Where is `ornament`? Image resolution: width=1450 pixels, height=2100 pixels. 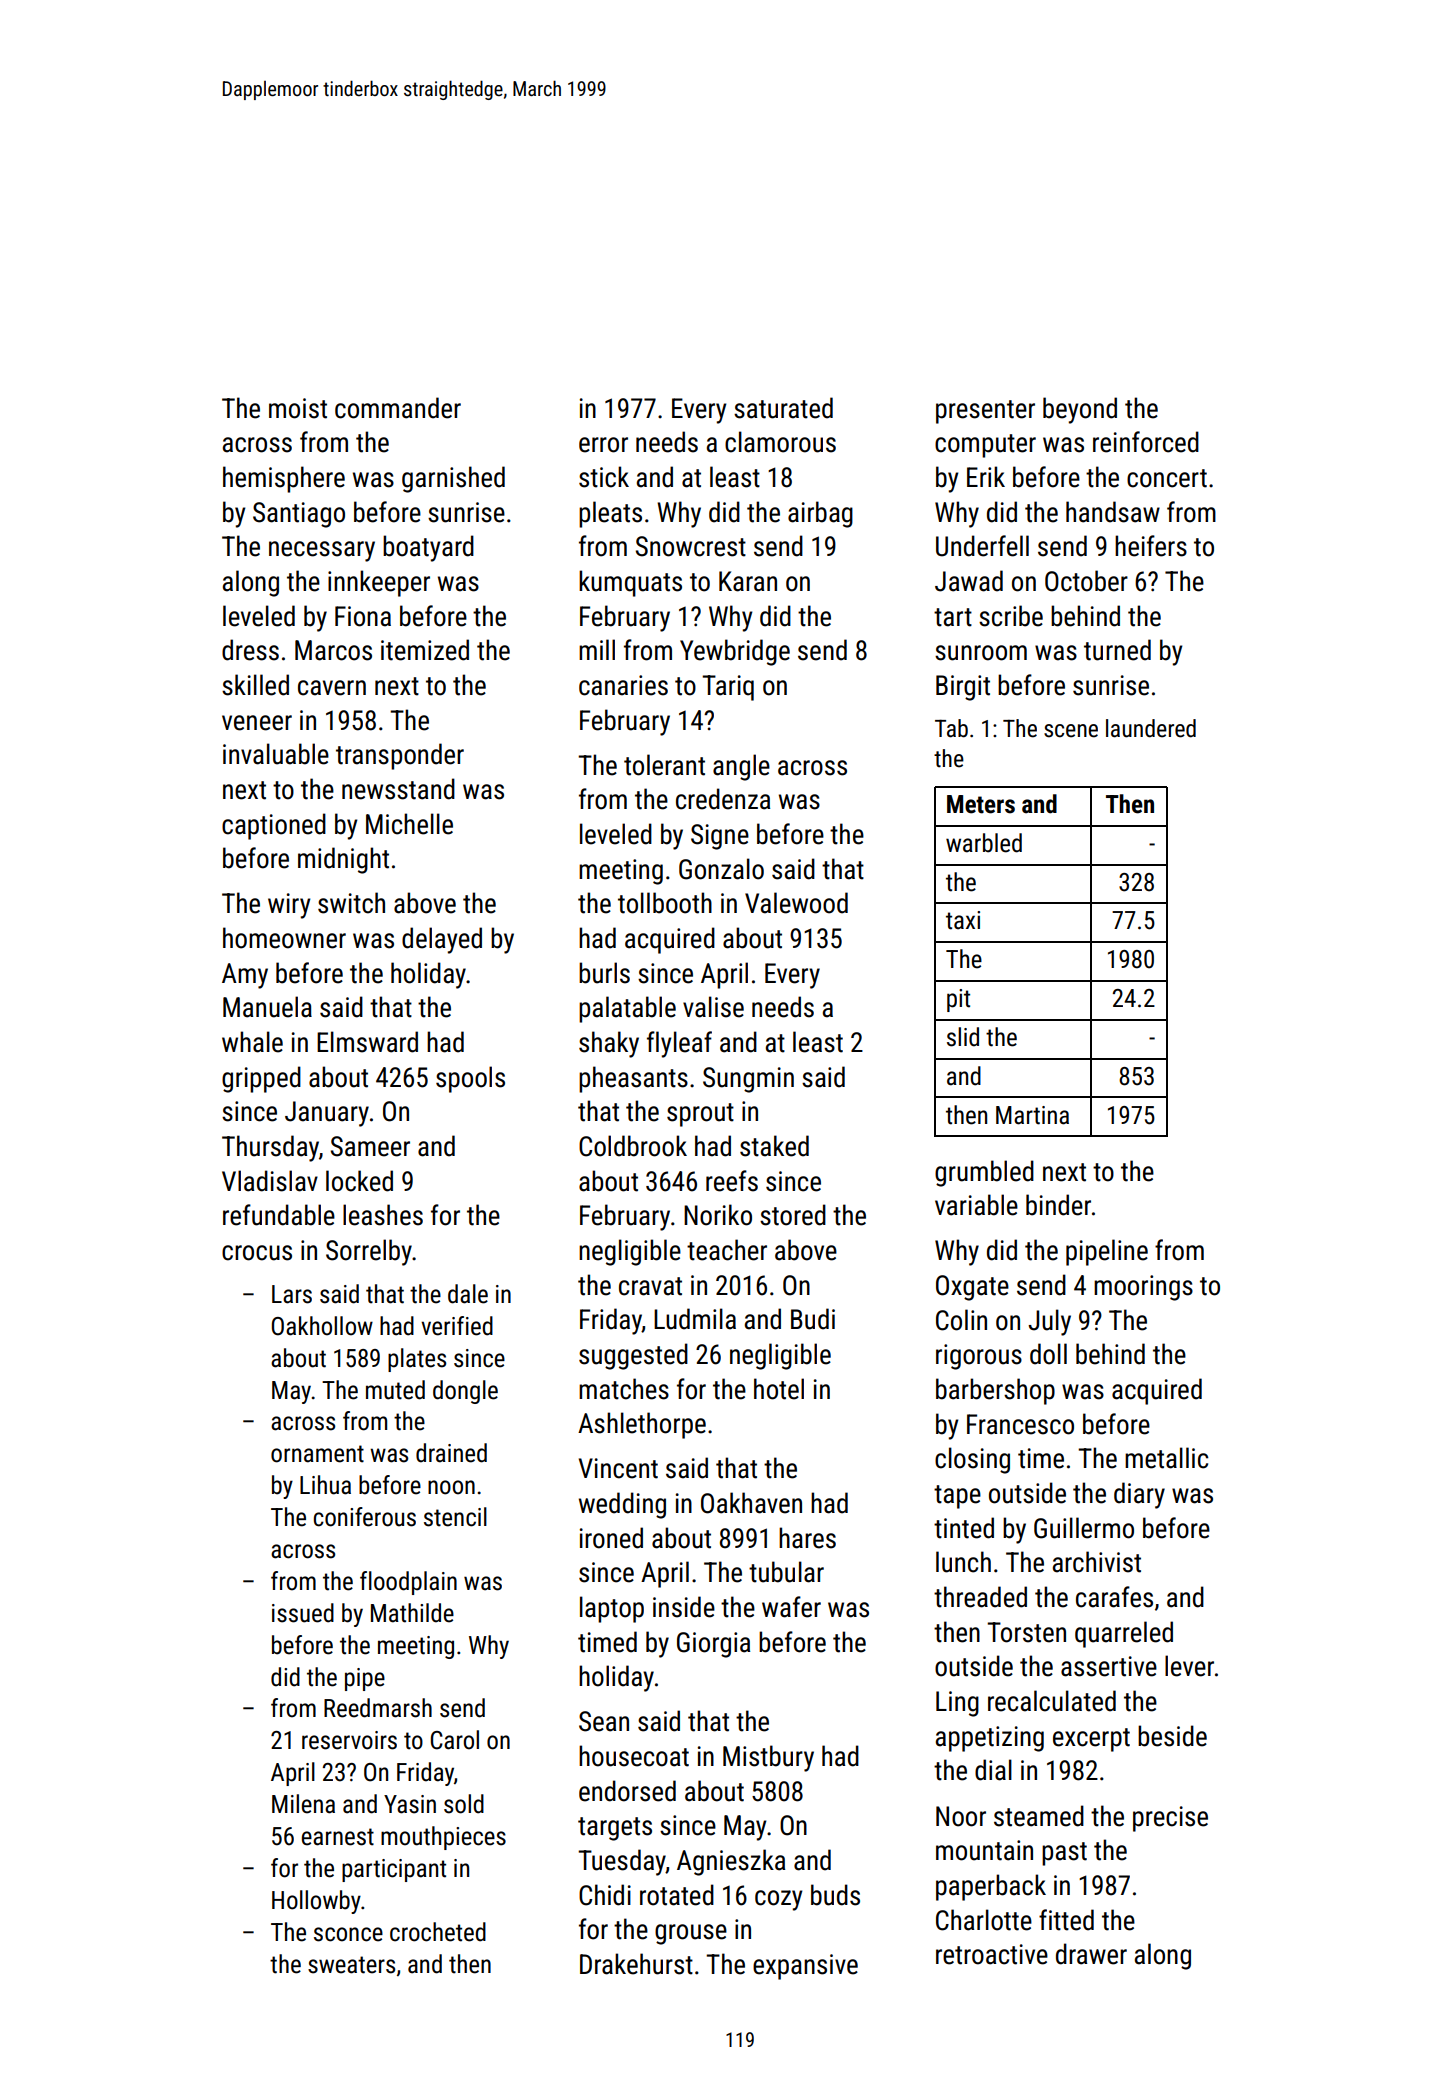
ornament is located at coordinates (317, 1454).
